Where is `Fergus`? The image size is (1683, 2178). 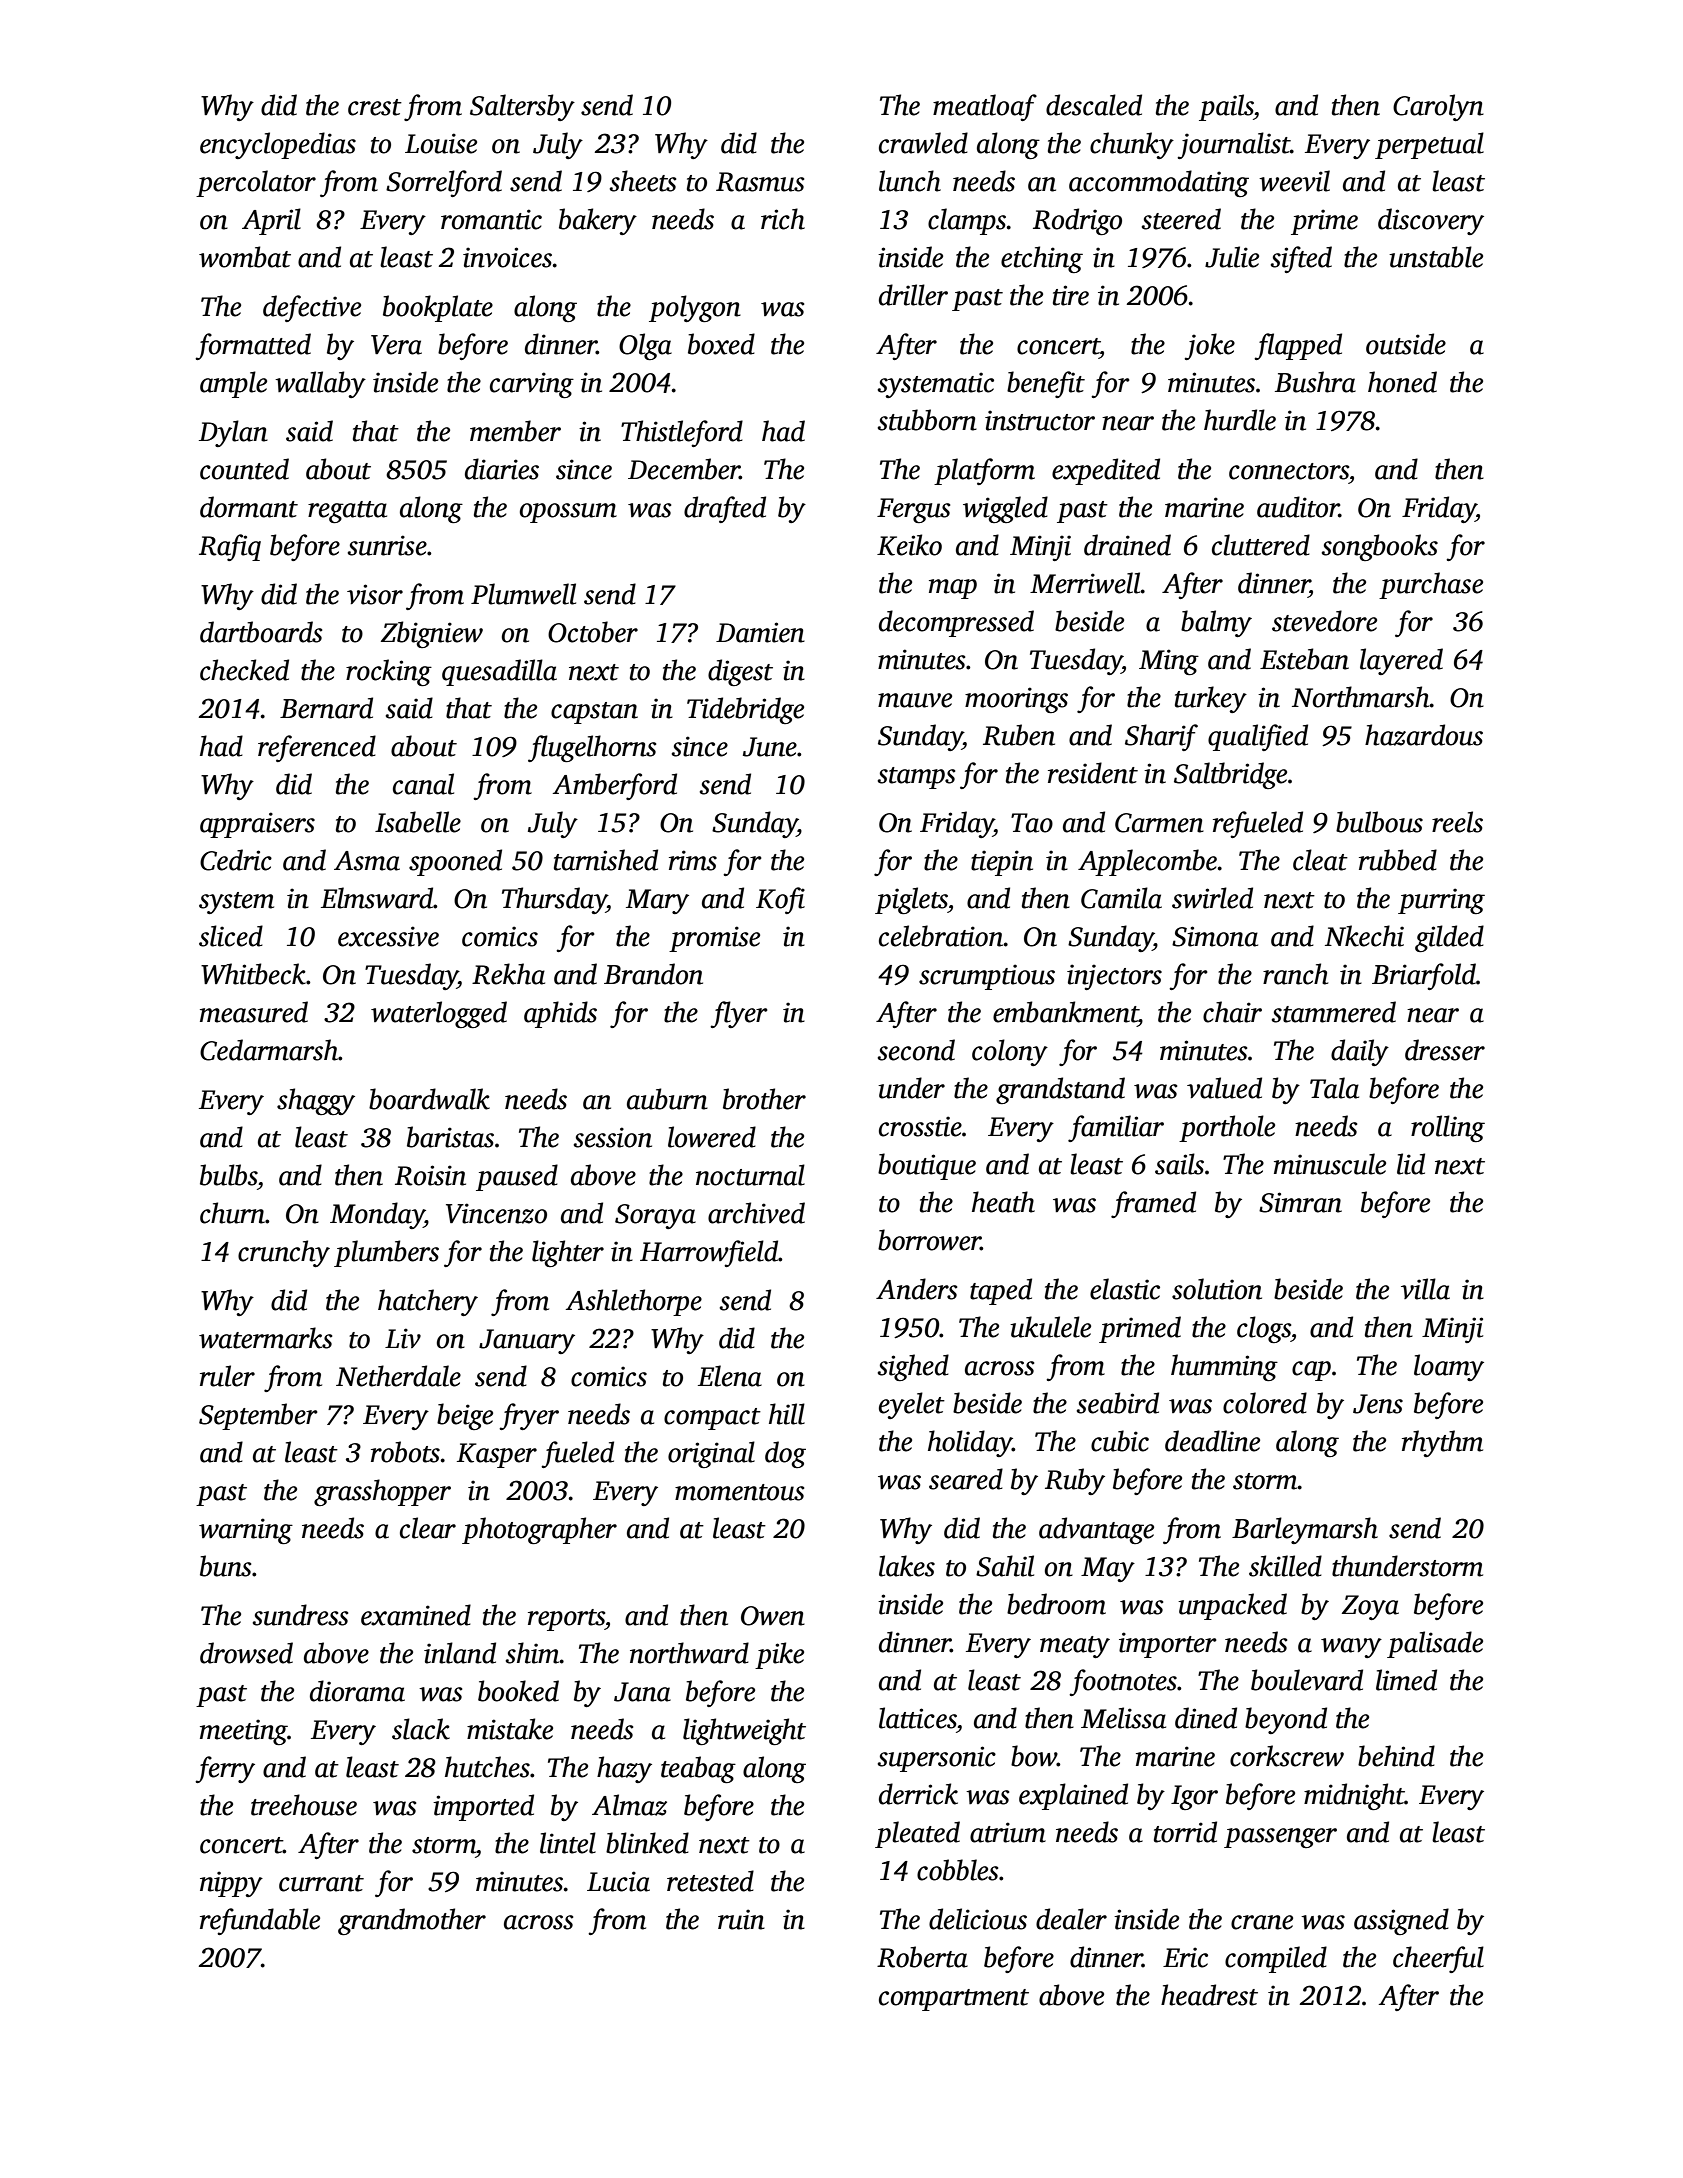 Fergus is located at coordinates (913, 510).
